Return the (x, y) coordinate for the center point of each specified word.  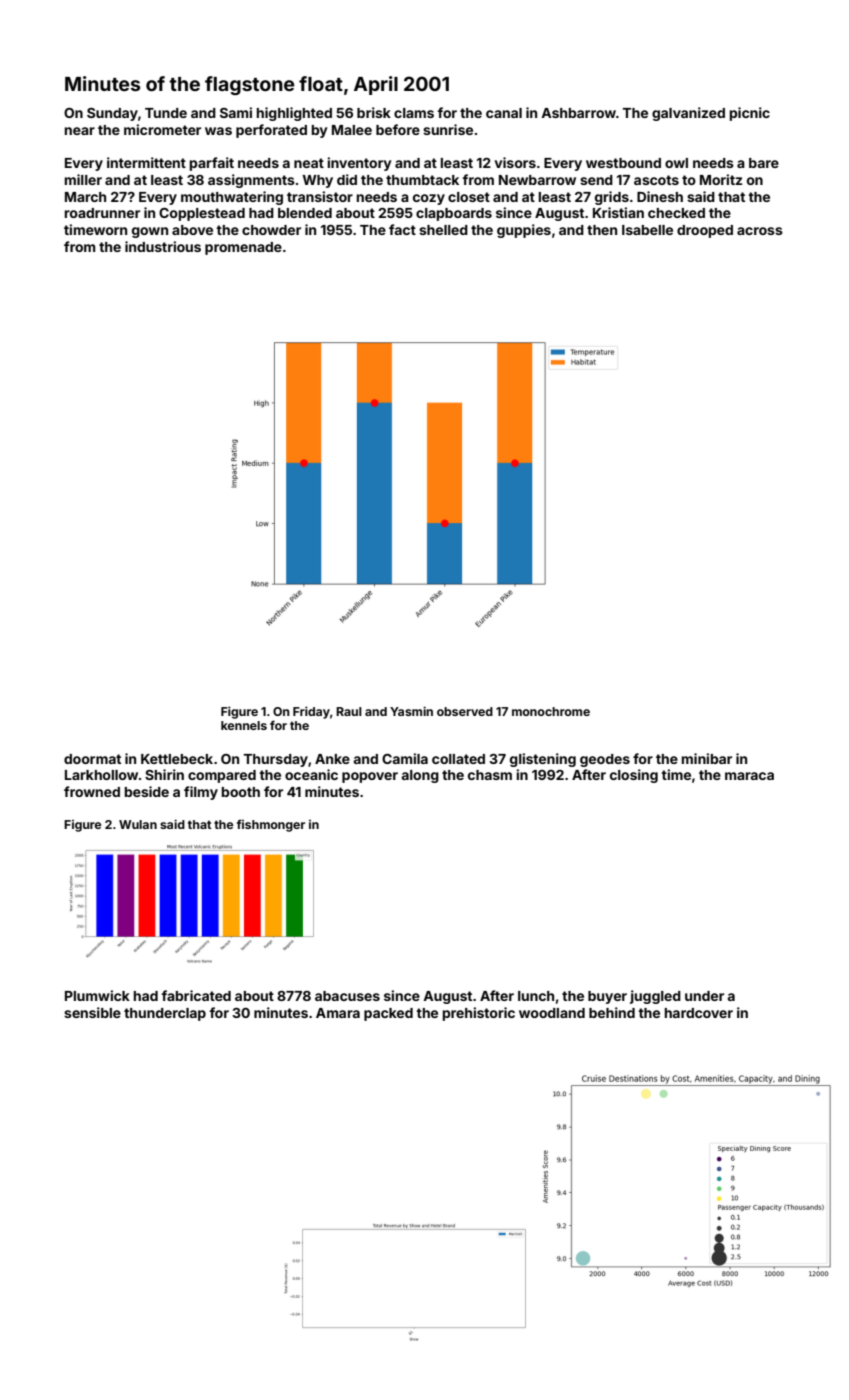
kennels (244, 725)
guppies (524, 231)
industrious (163, 246)
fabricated (196, 995)
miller (83, 179)
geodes (605, 760)
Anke (332, 759)
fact (402, 229)
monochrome (551, 711)
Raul (349, 711)
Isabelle (647, 230)
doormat (92, 759)
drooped (705, 231)
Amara (338, 1013)
